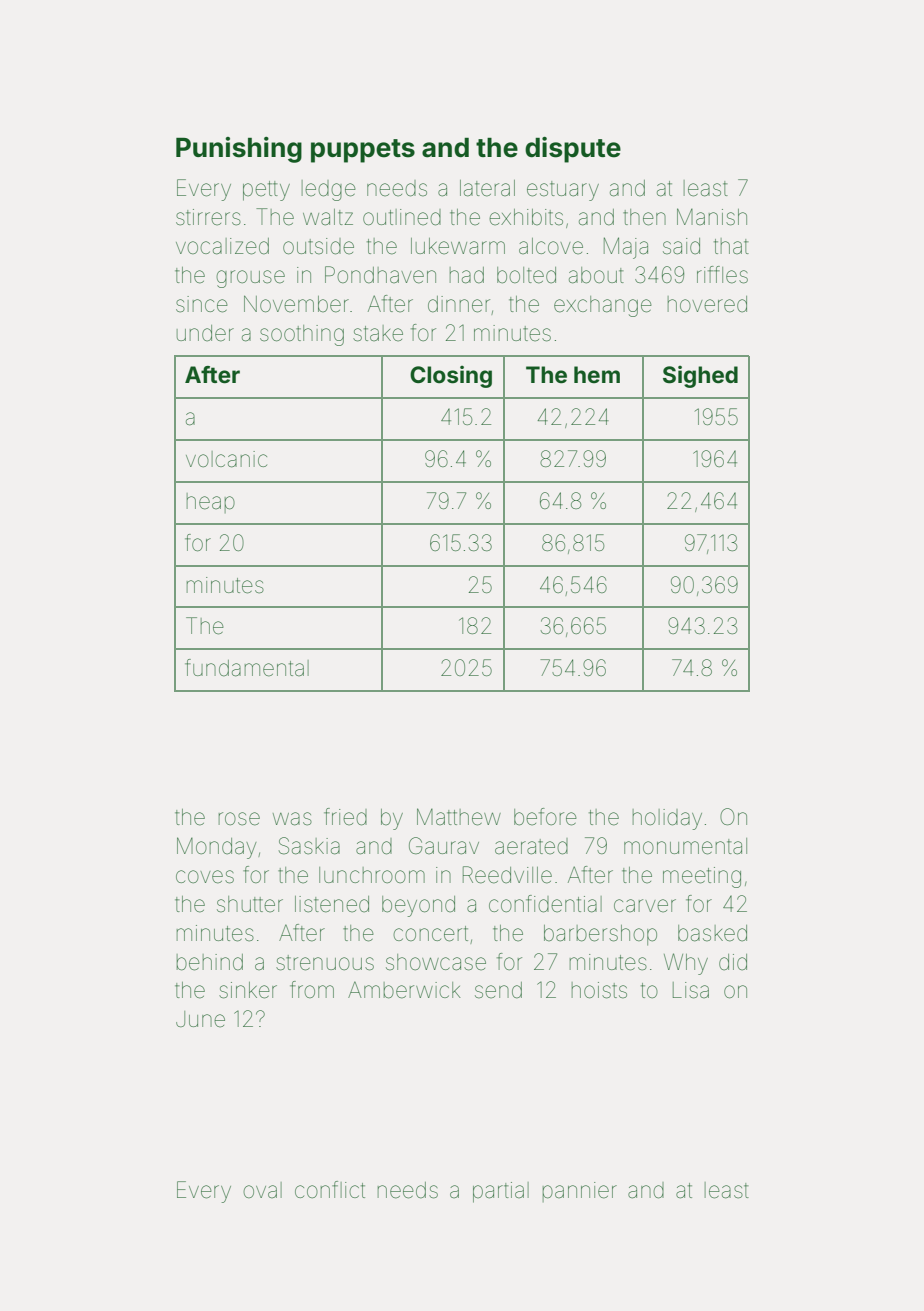  Describe the element at coordinates (330, 1189) in the screenshot. I see `conflict` at that location.
